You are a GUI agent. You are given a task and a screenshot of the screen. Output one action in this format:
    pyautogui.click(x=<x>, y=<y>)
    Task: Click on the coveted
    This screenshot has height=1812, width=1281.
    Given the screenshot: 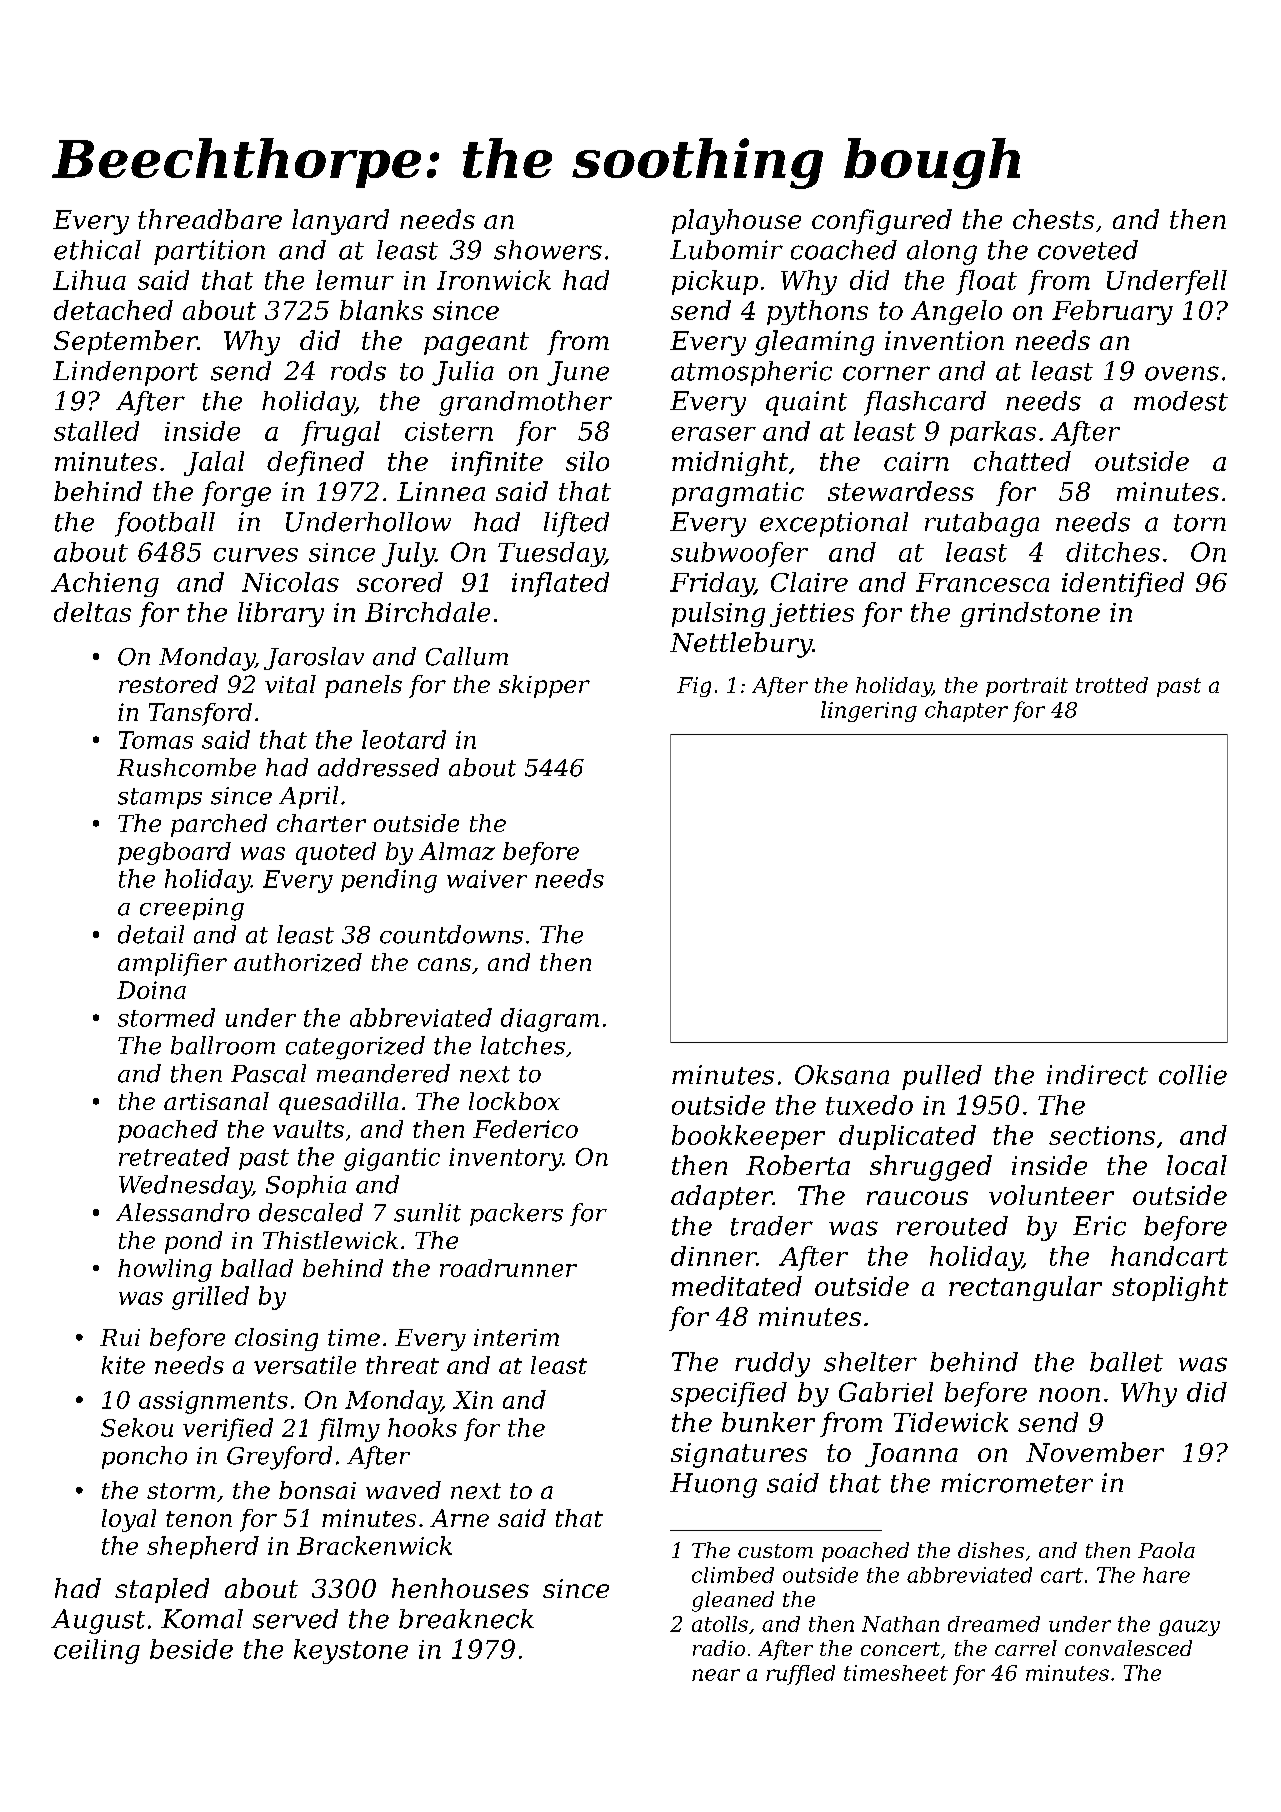 What is the action you would take?
    pyautogui.click(x=1088, y=250)
